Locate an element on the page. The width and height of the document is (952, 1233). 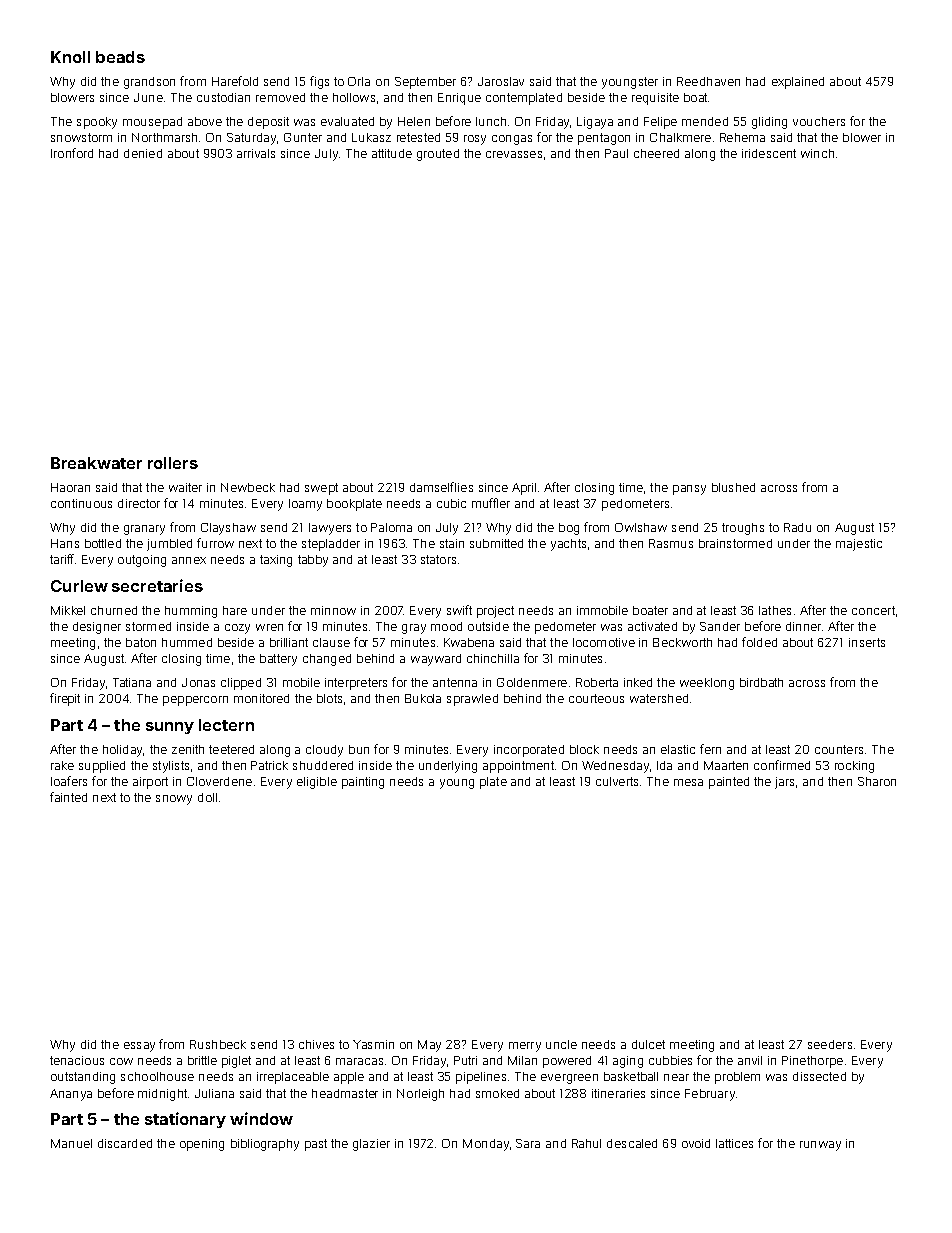
waiter is located at coordinates (185, 487).
